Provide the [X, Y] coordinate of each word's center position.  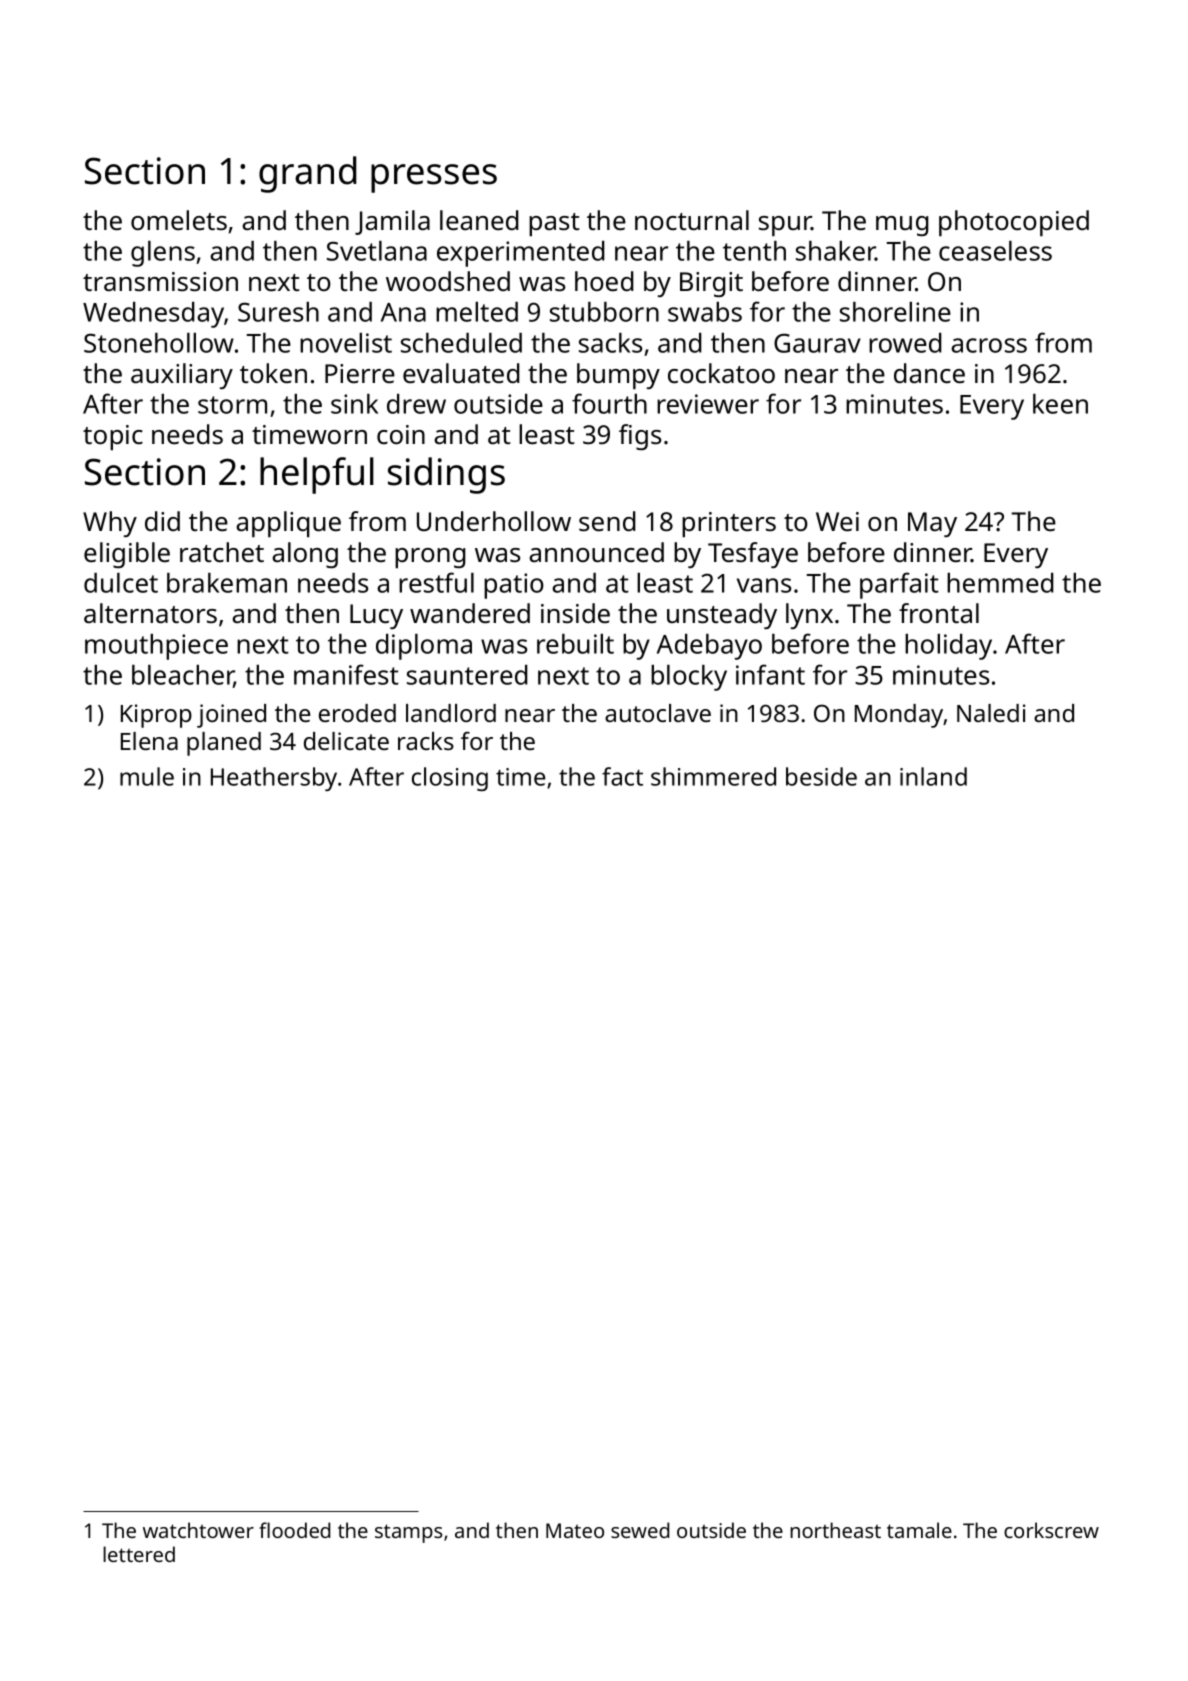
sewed [640, 1530]
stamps [408, 1533]
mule [147, 776]
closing [450, 779]
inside [575, 613]
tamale [919, 1530]
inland [933, 776]
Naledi [991, 713]
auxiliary [182, 376]
